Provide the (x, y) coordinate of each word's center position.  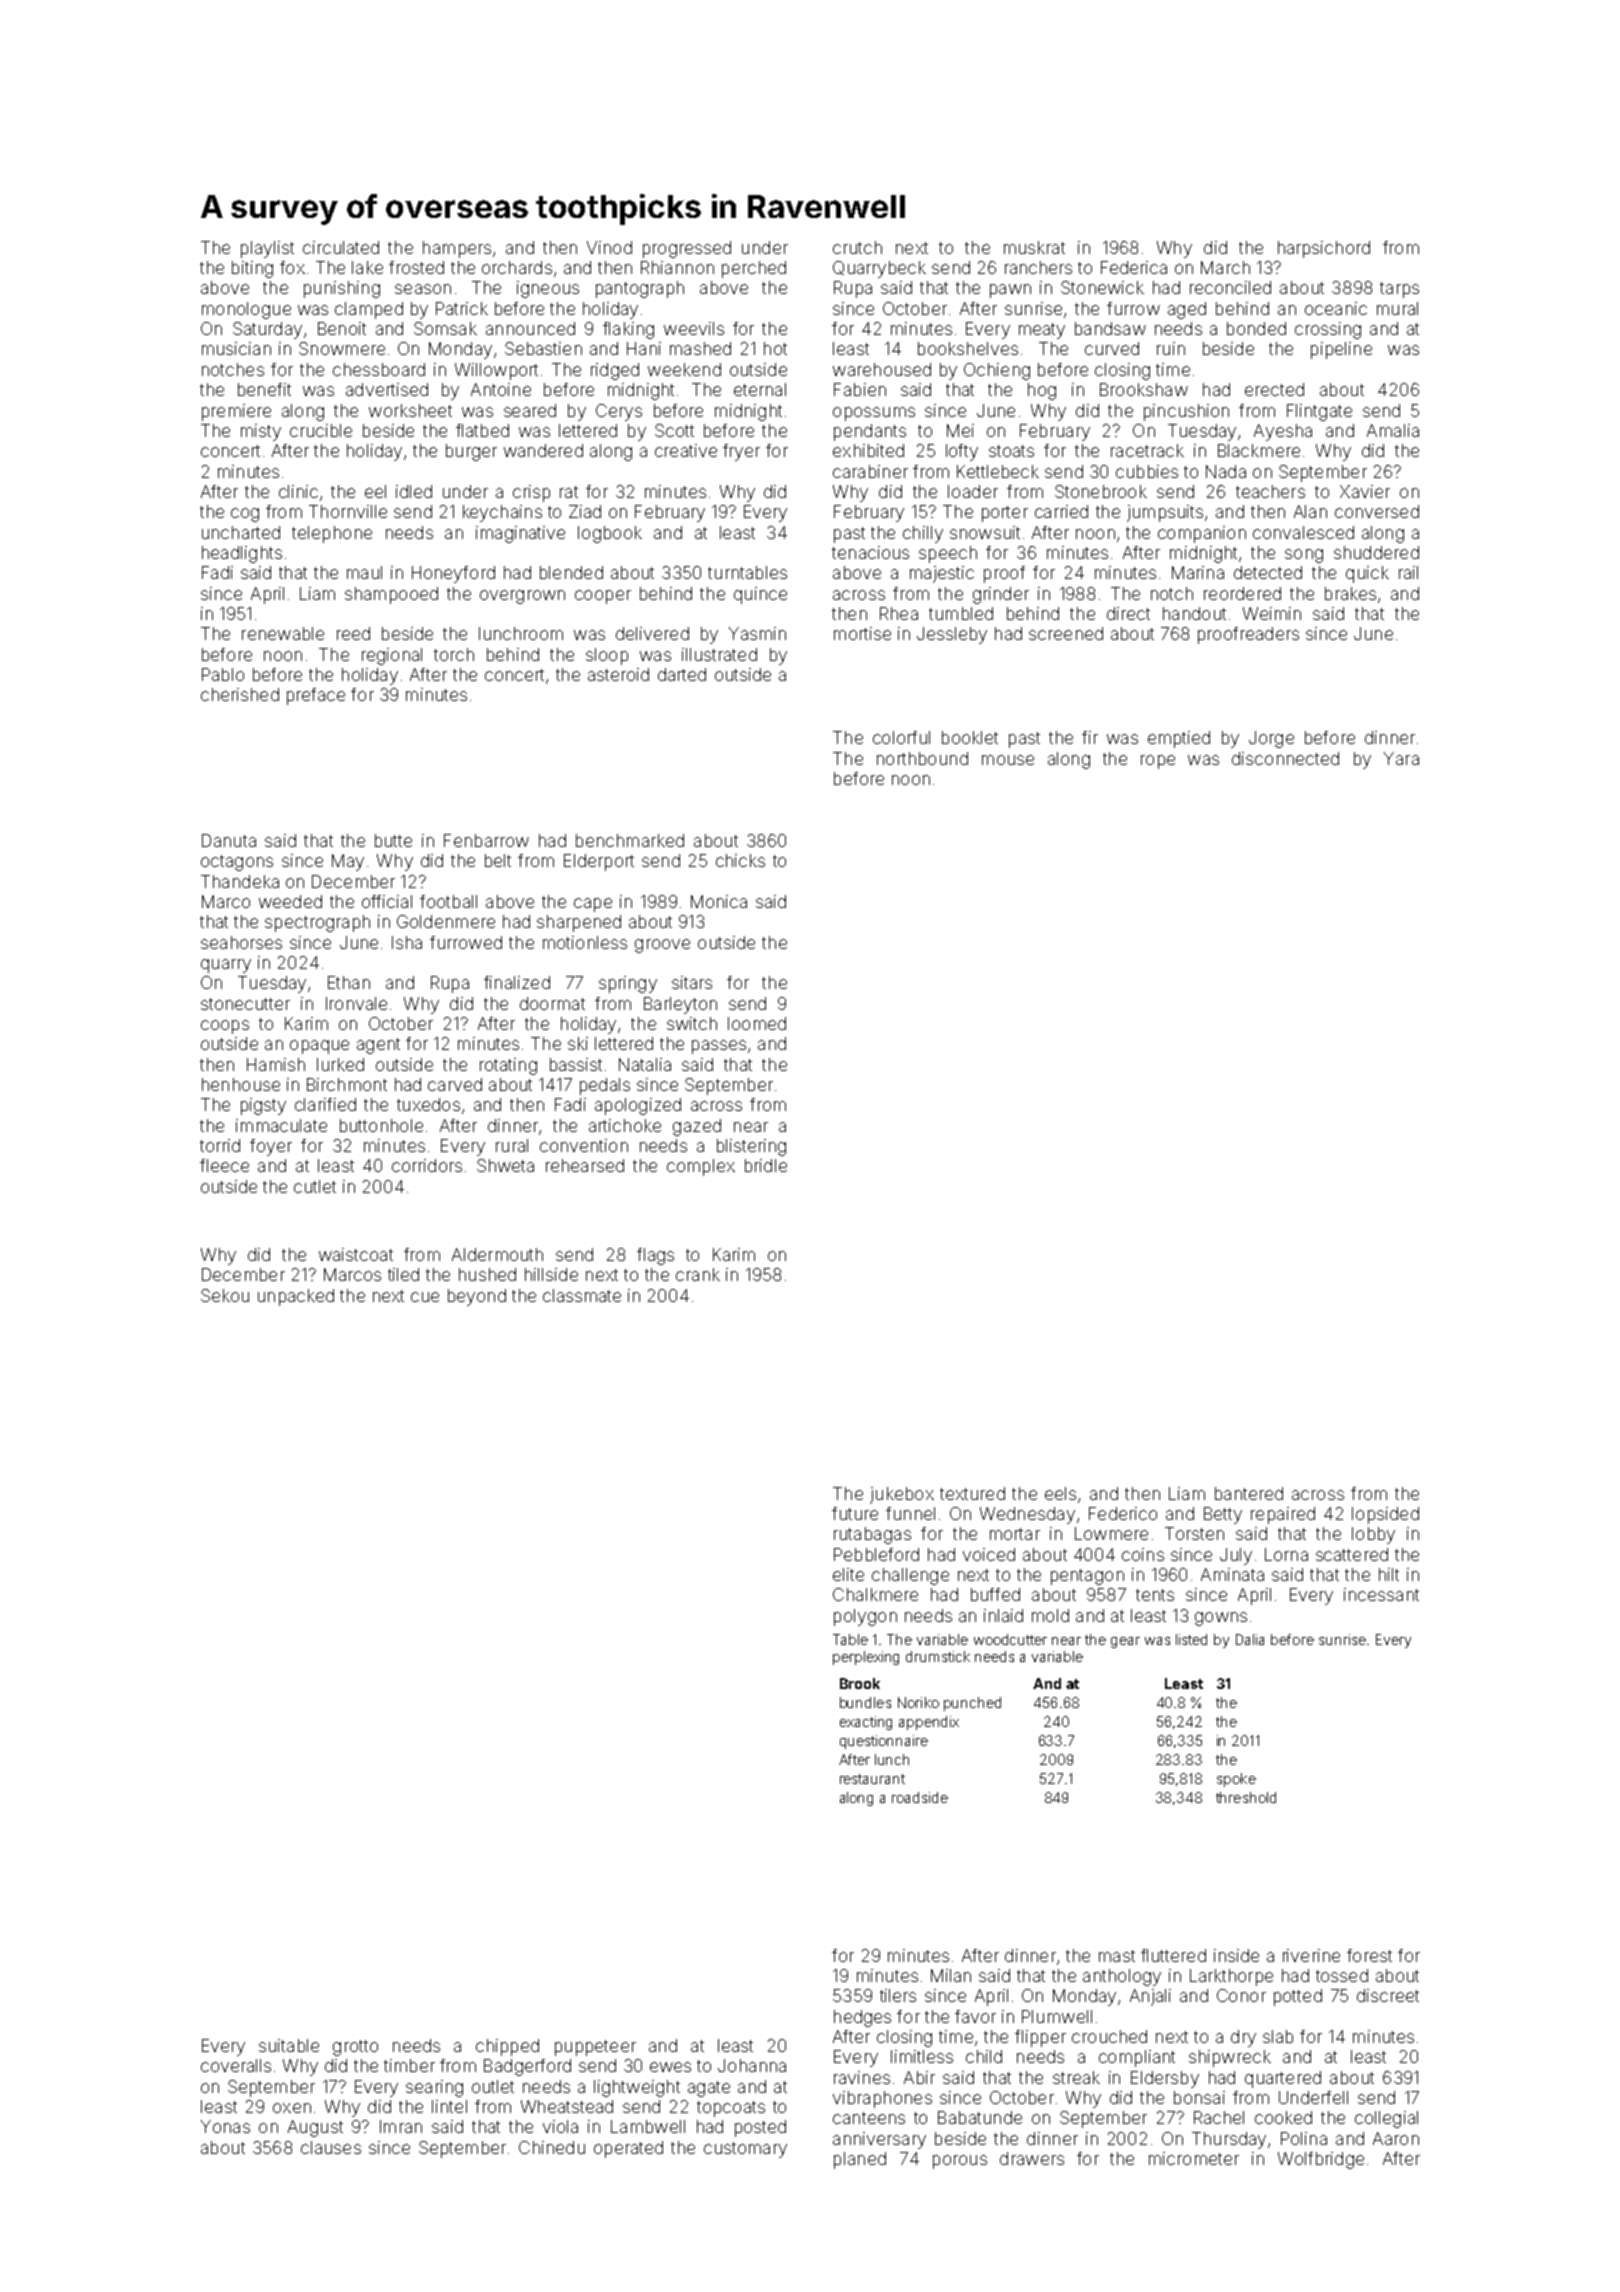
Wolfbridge (1321, 2160)
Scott (674, 430)
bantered (1249, 1493)
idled (414, 491)
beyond (477, 1297)
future (855, 1513)
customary (745, 2150)
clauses (331, 2147)
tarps (1399, 290)
